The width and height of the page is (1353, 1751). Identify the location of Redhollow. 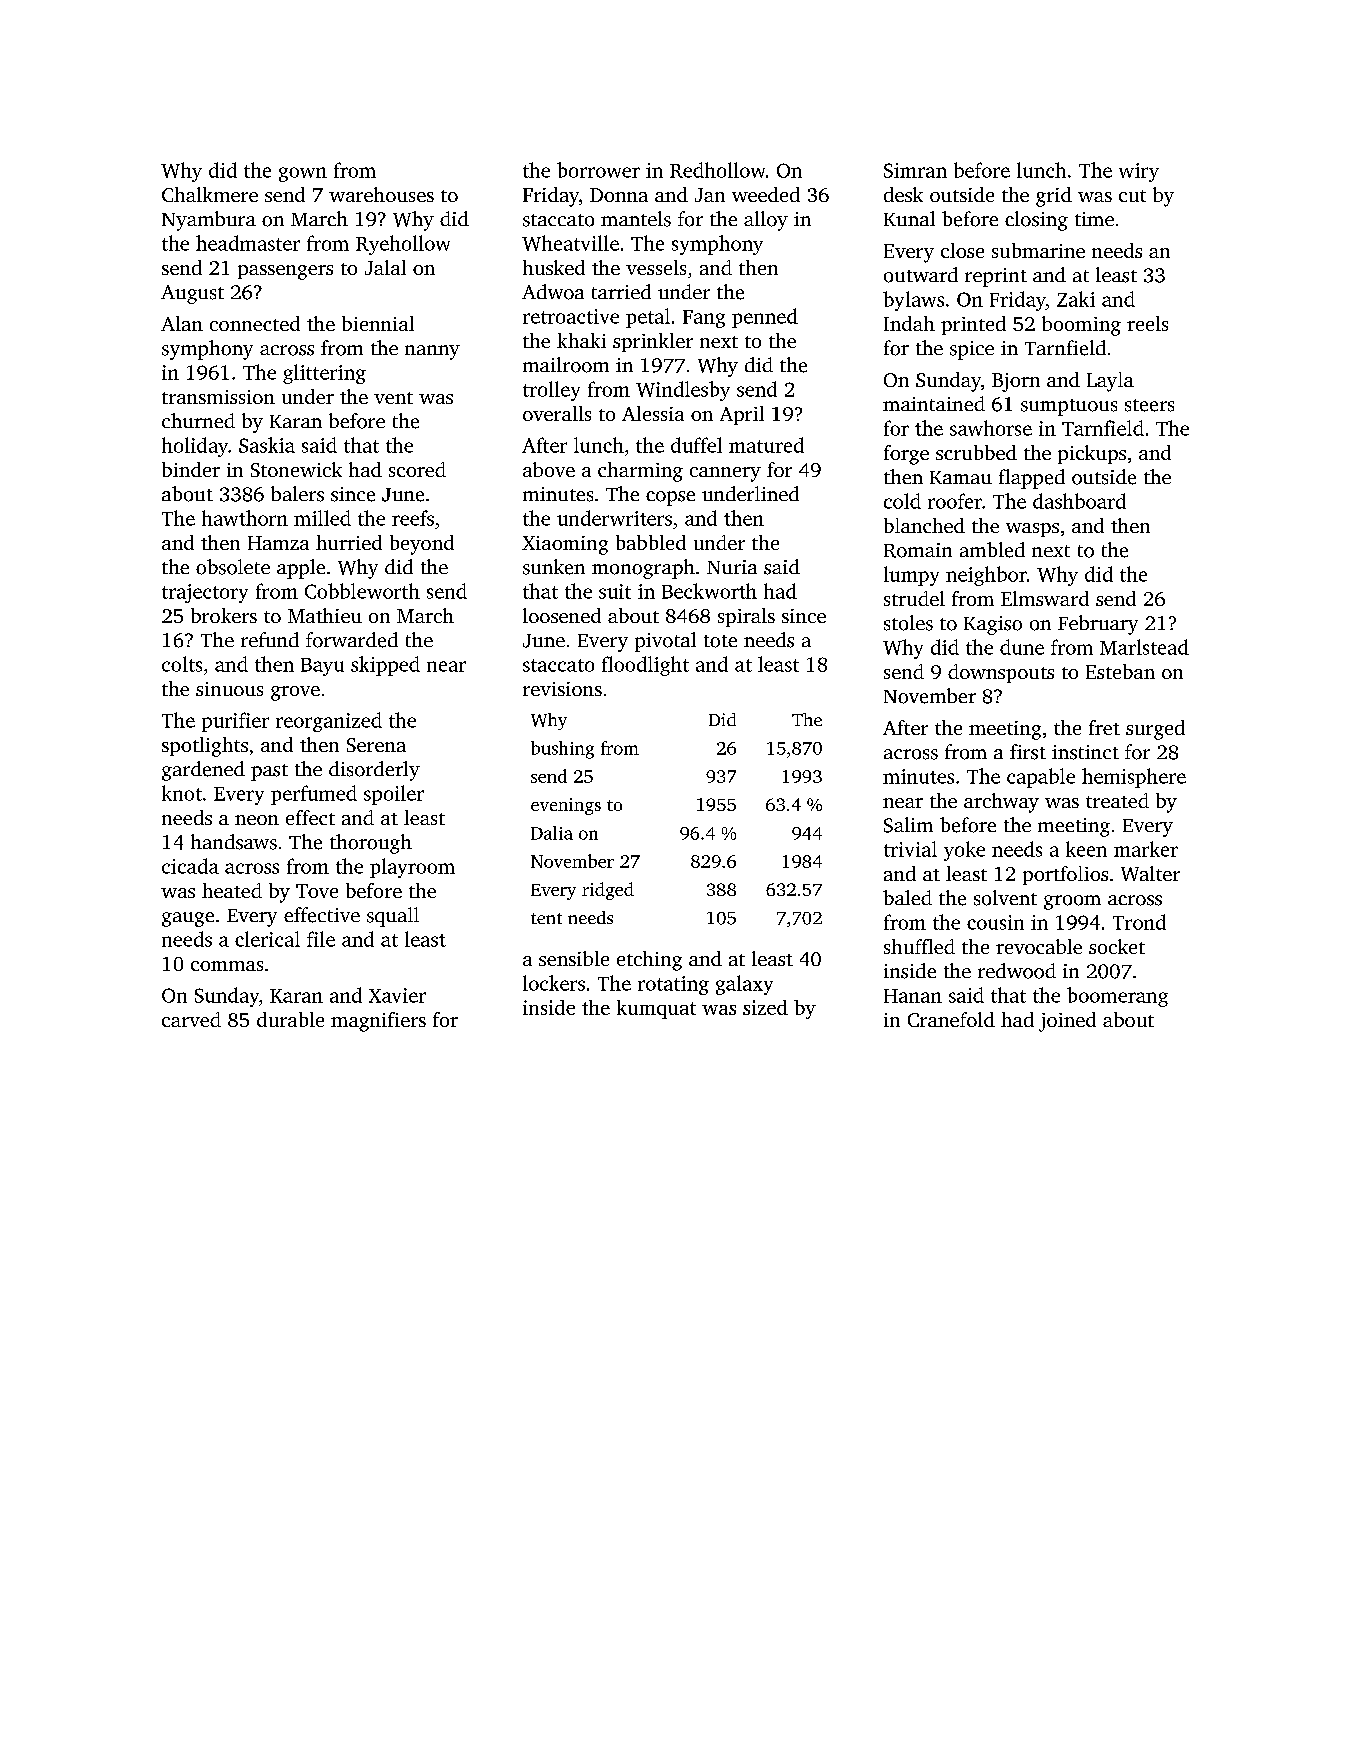
(717, 170).
